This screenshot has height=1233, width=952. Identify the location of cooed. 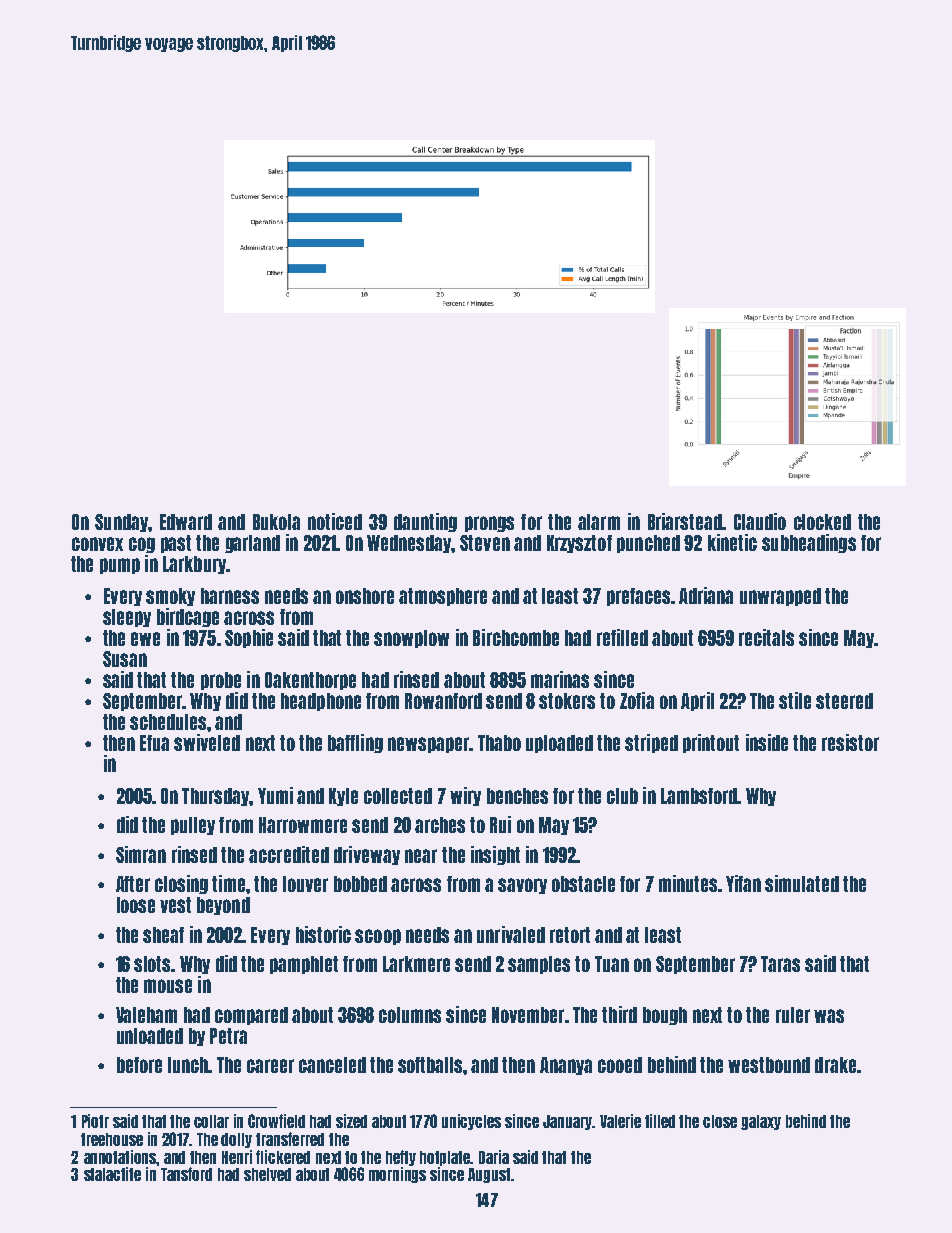
(620, 1065).
